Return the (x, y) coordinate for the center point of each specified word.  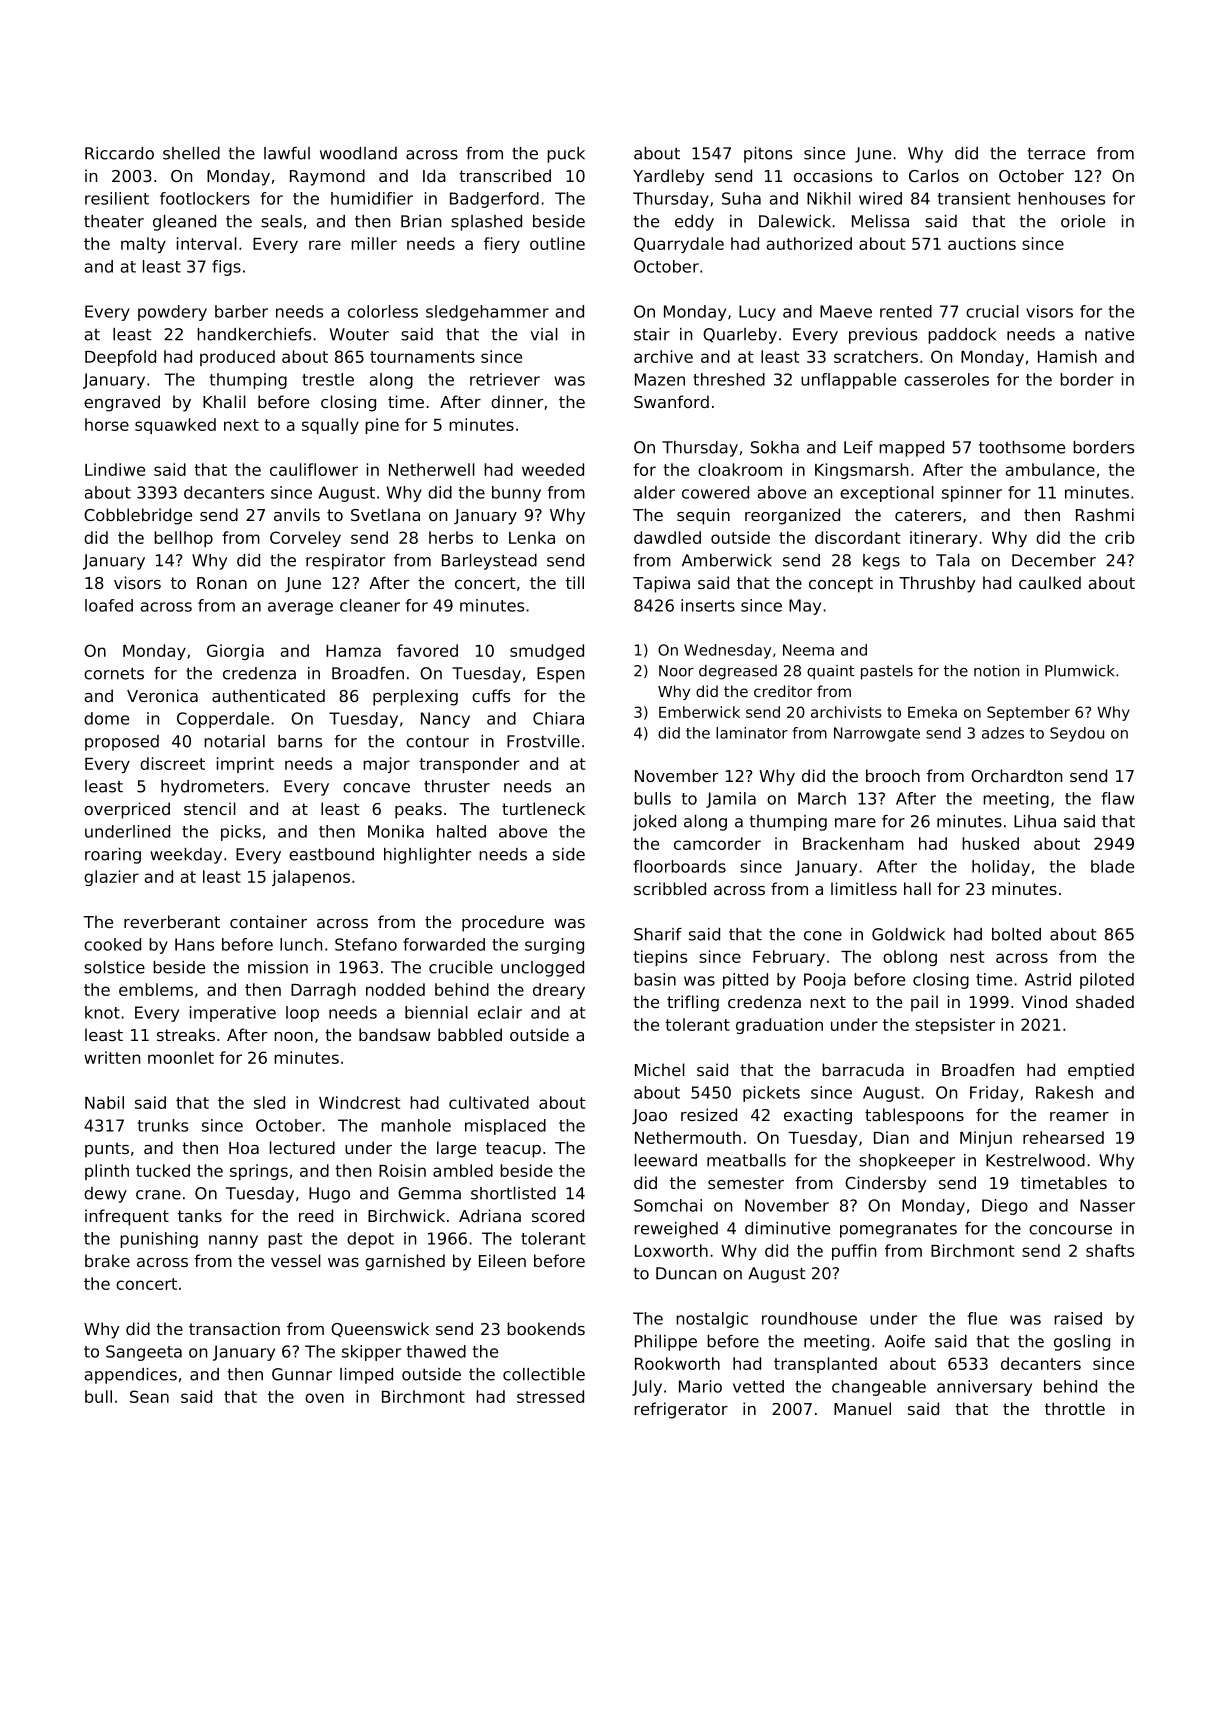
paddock (962, 336)
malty (143, 245)
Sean (149, 1396)
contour (437, 741)
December (1054, 560)
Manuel (862, 1408)
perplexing (415, 697)
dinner (517, 401)
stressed (550, 1396)
